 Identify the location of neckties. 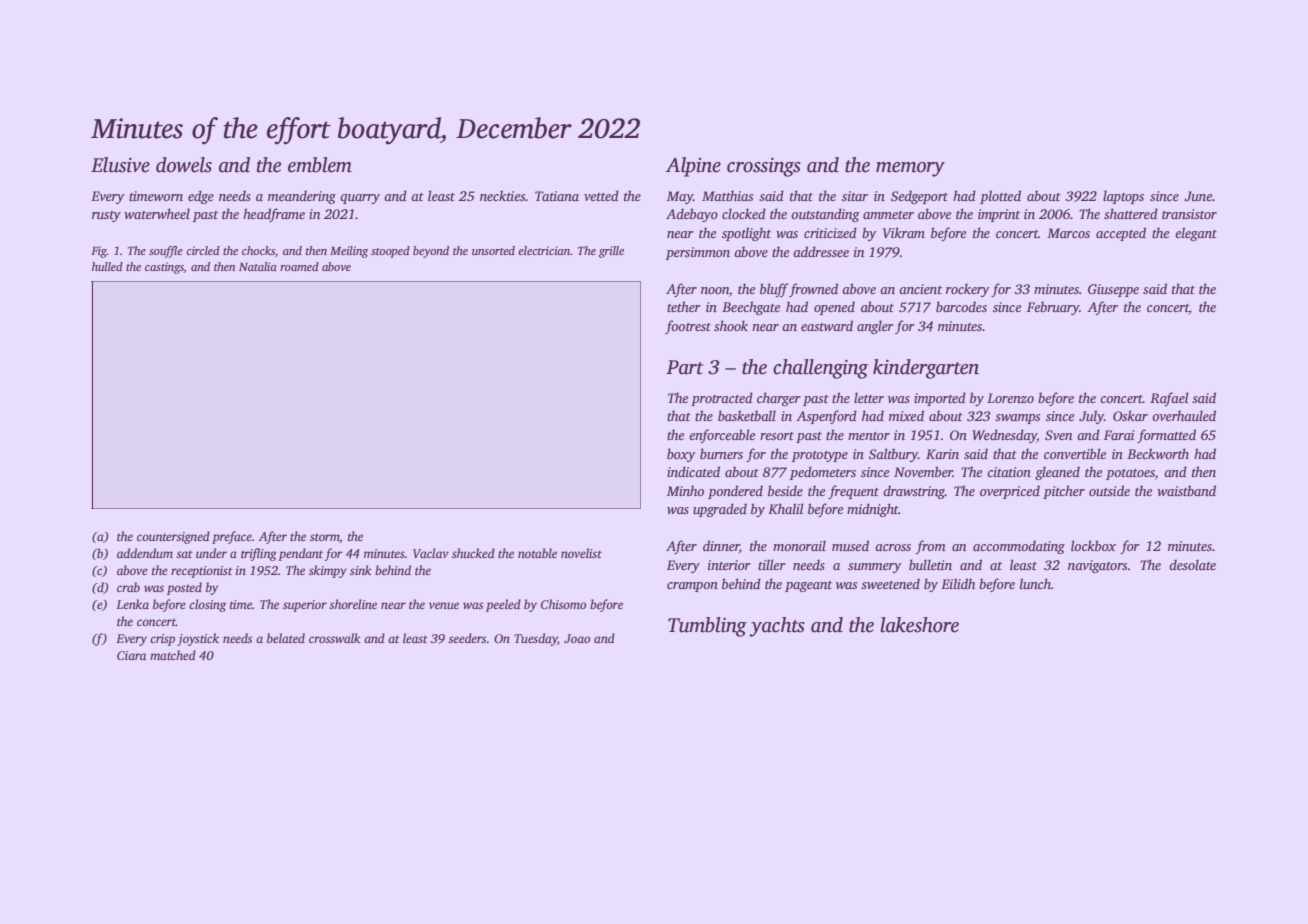
(503, 195).
